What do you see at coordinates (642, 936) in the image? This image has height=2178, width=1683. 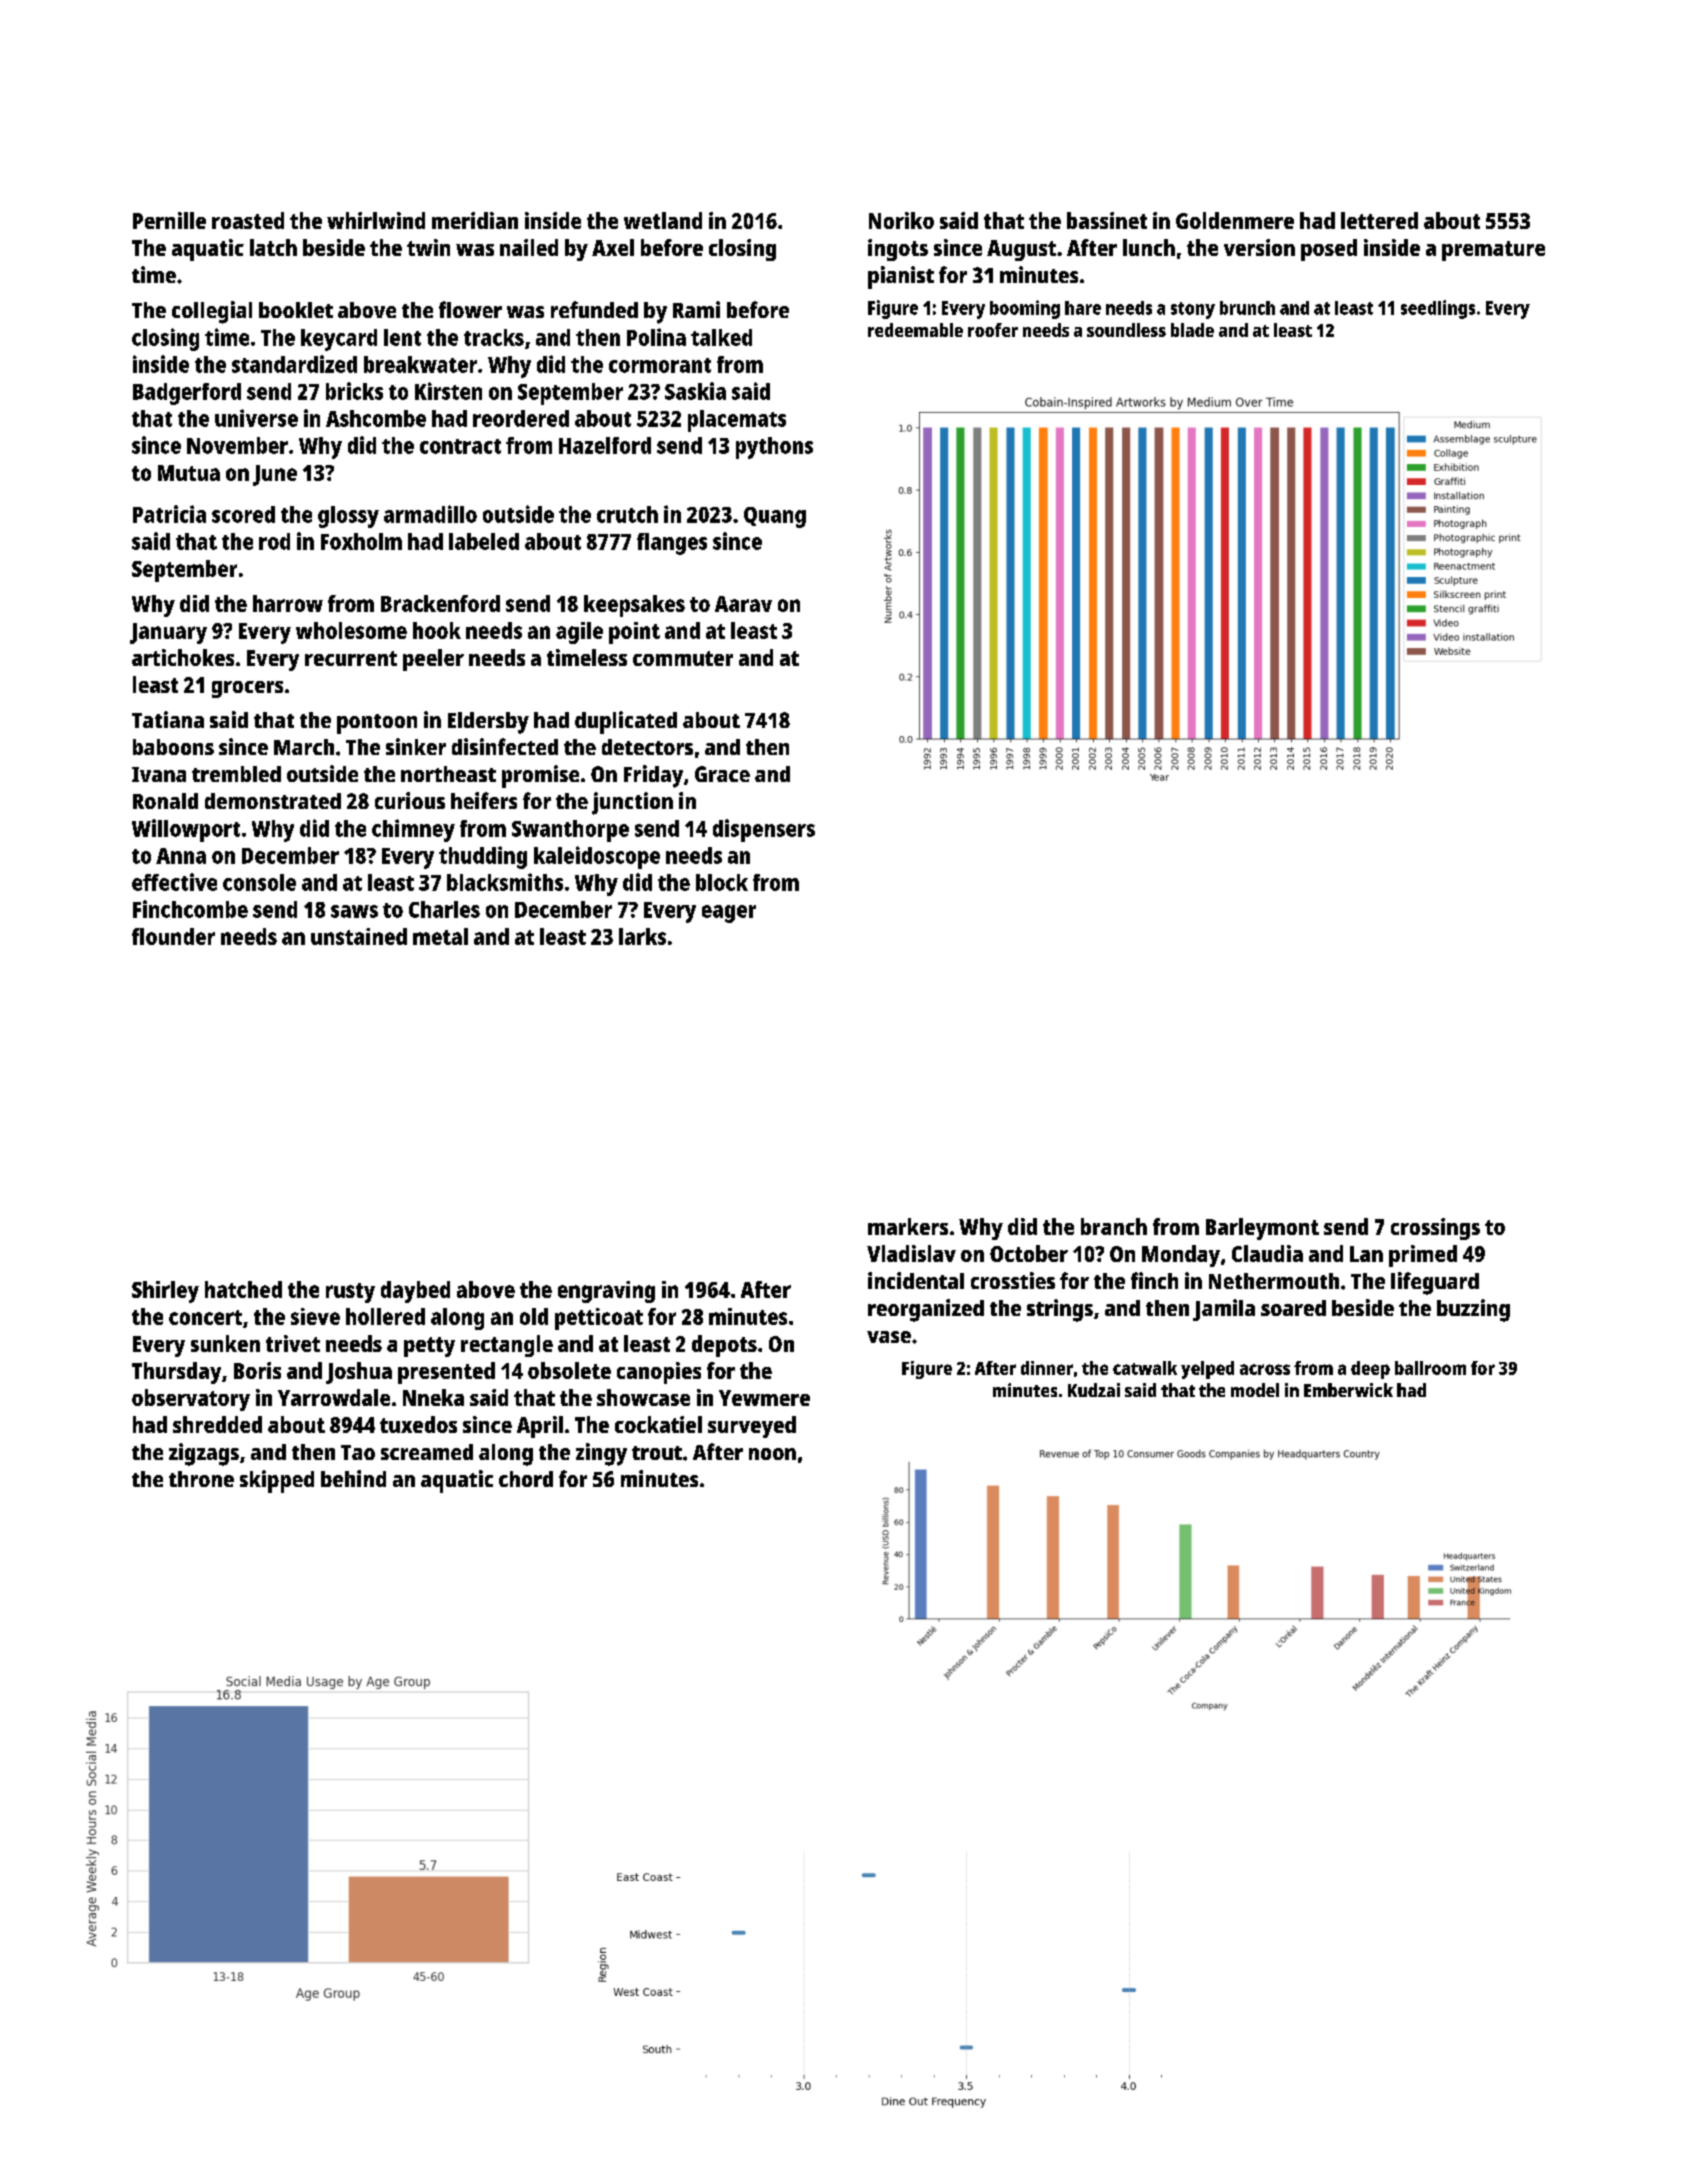 I see `larks` at bounding box center [642, 936].
